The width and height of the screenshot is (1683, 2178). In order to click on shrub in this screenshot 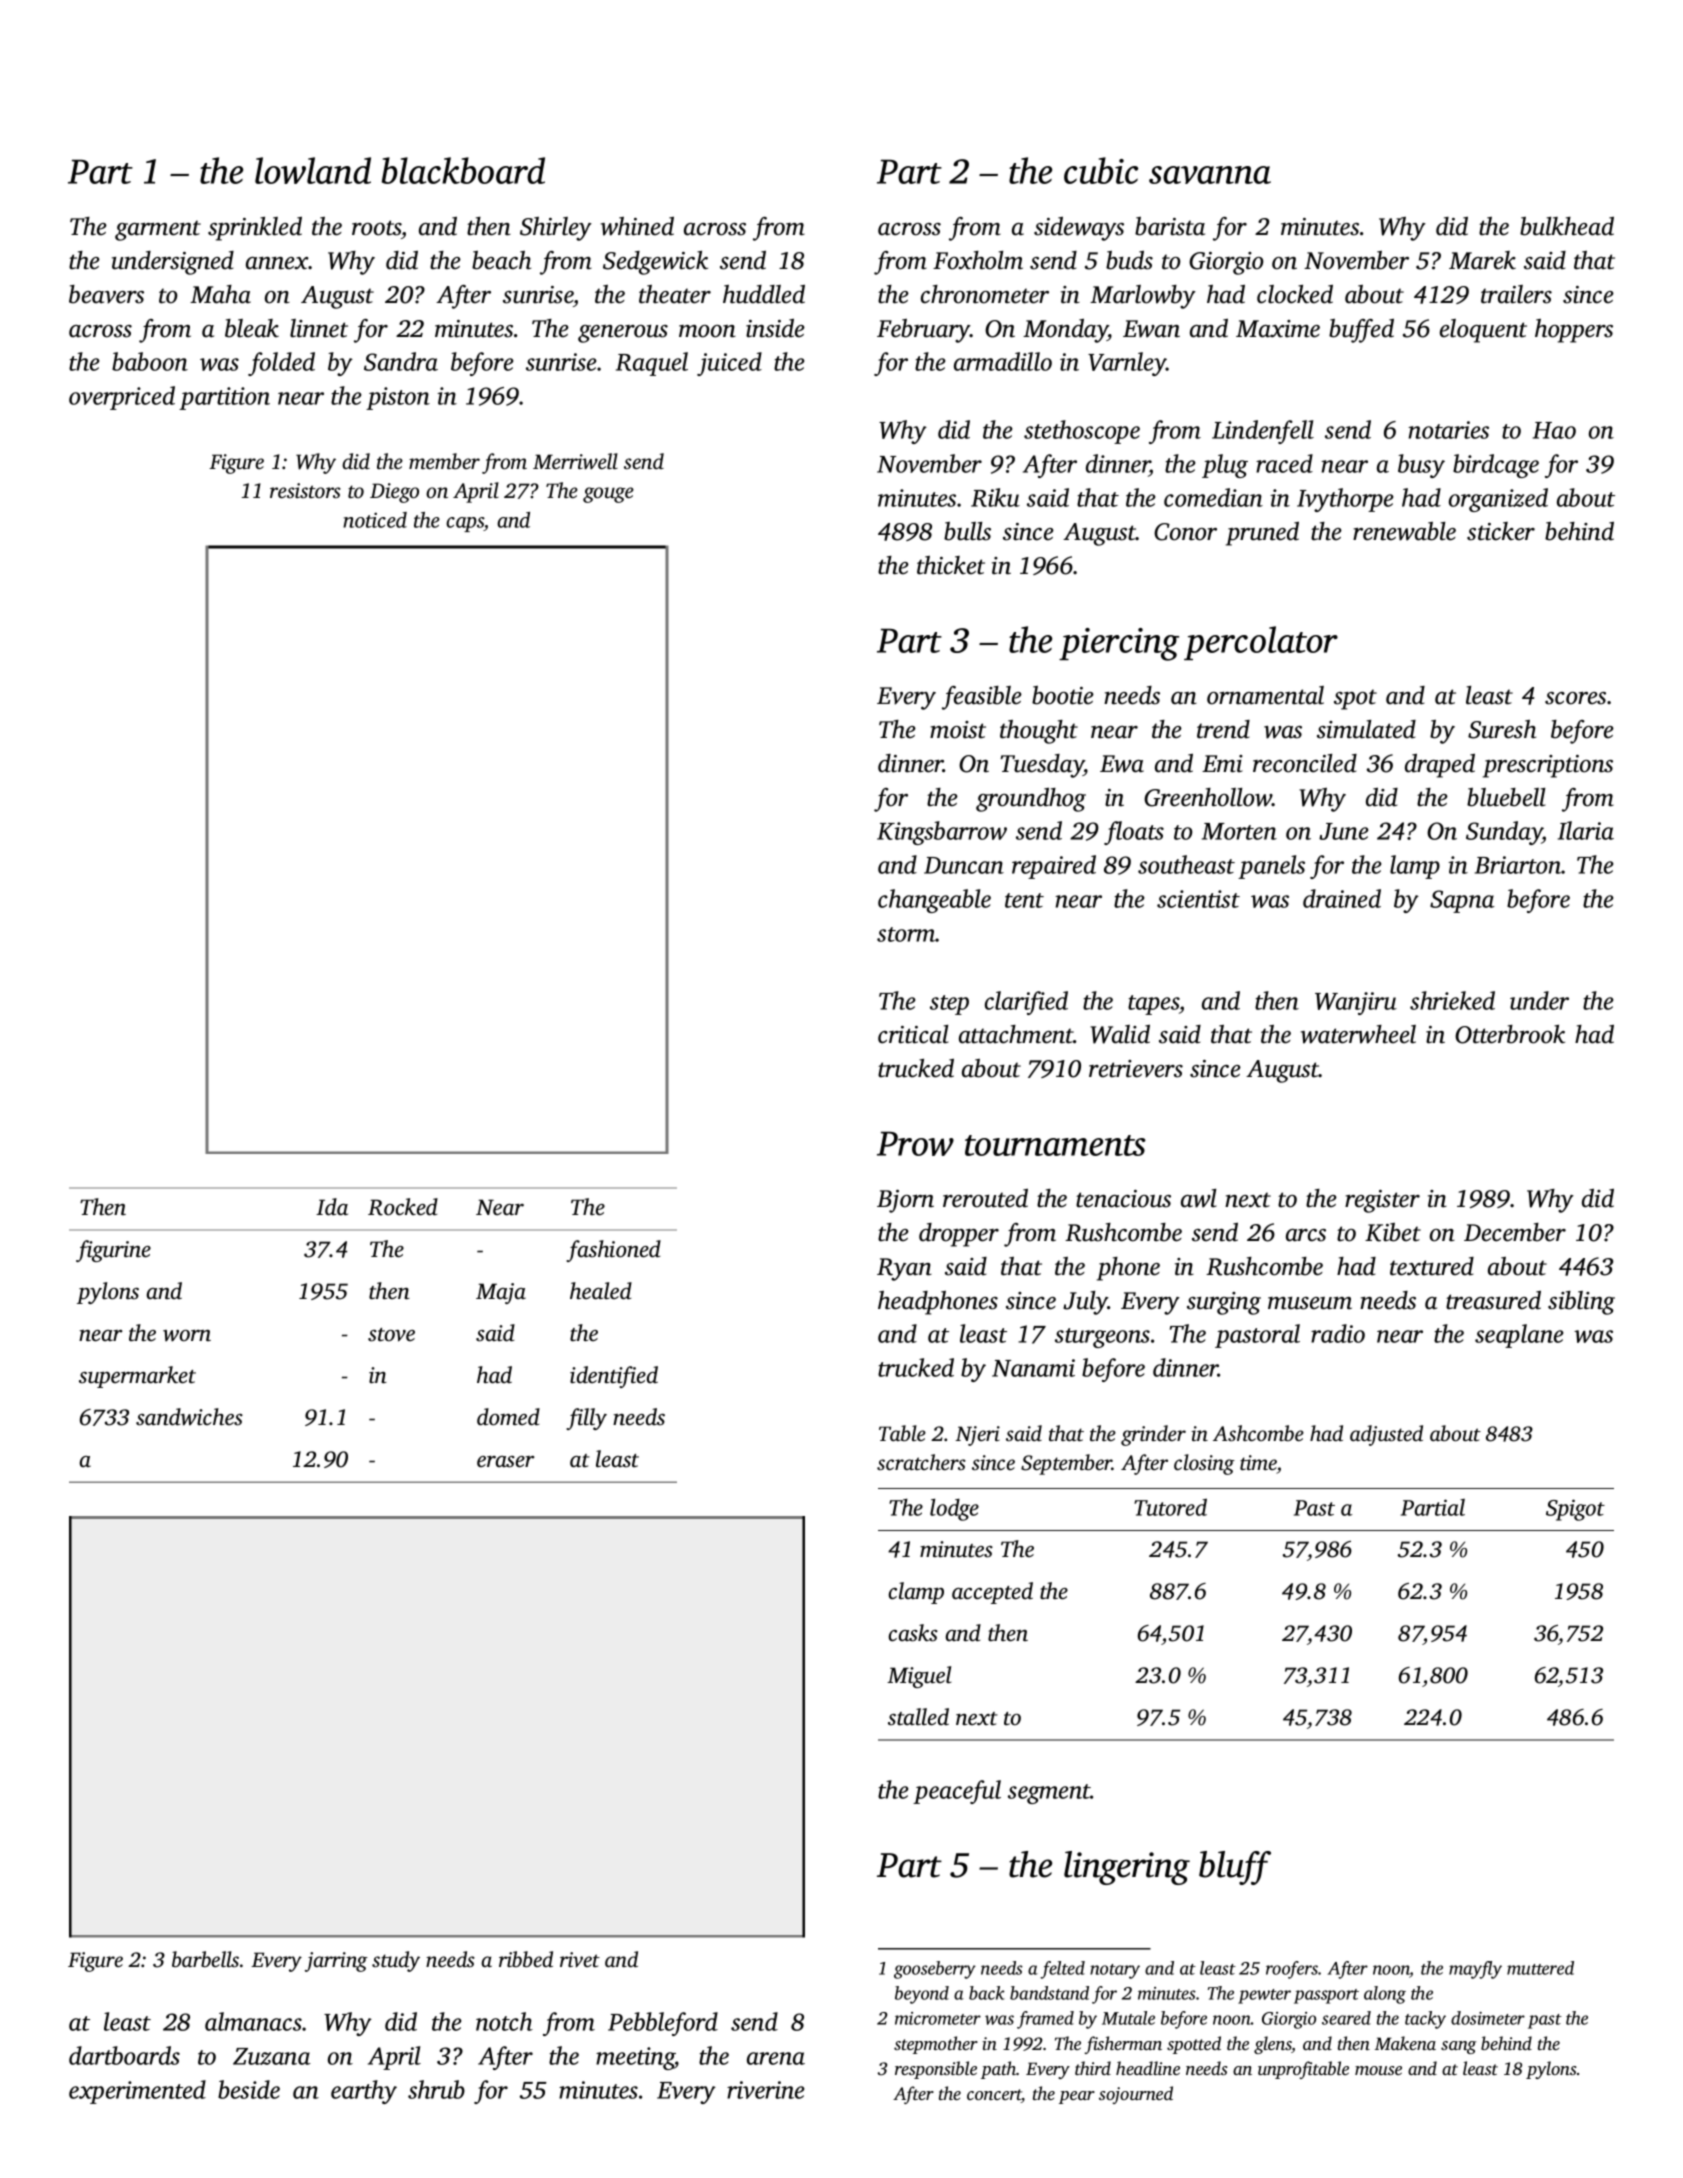, I will do `click(436, 2089)`.
